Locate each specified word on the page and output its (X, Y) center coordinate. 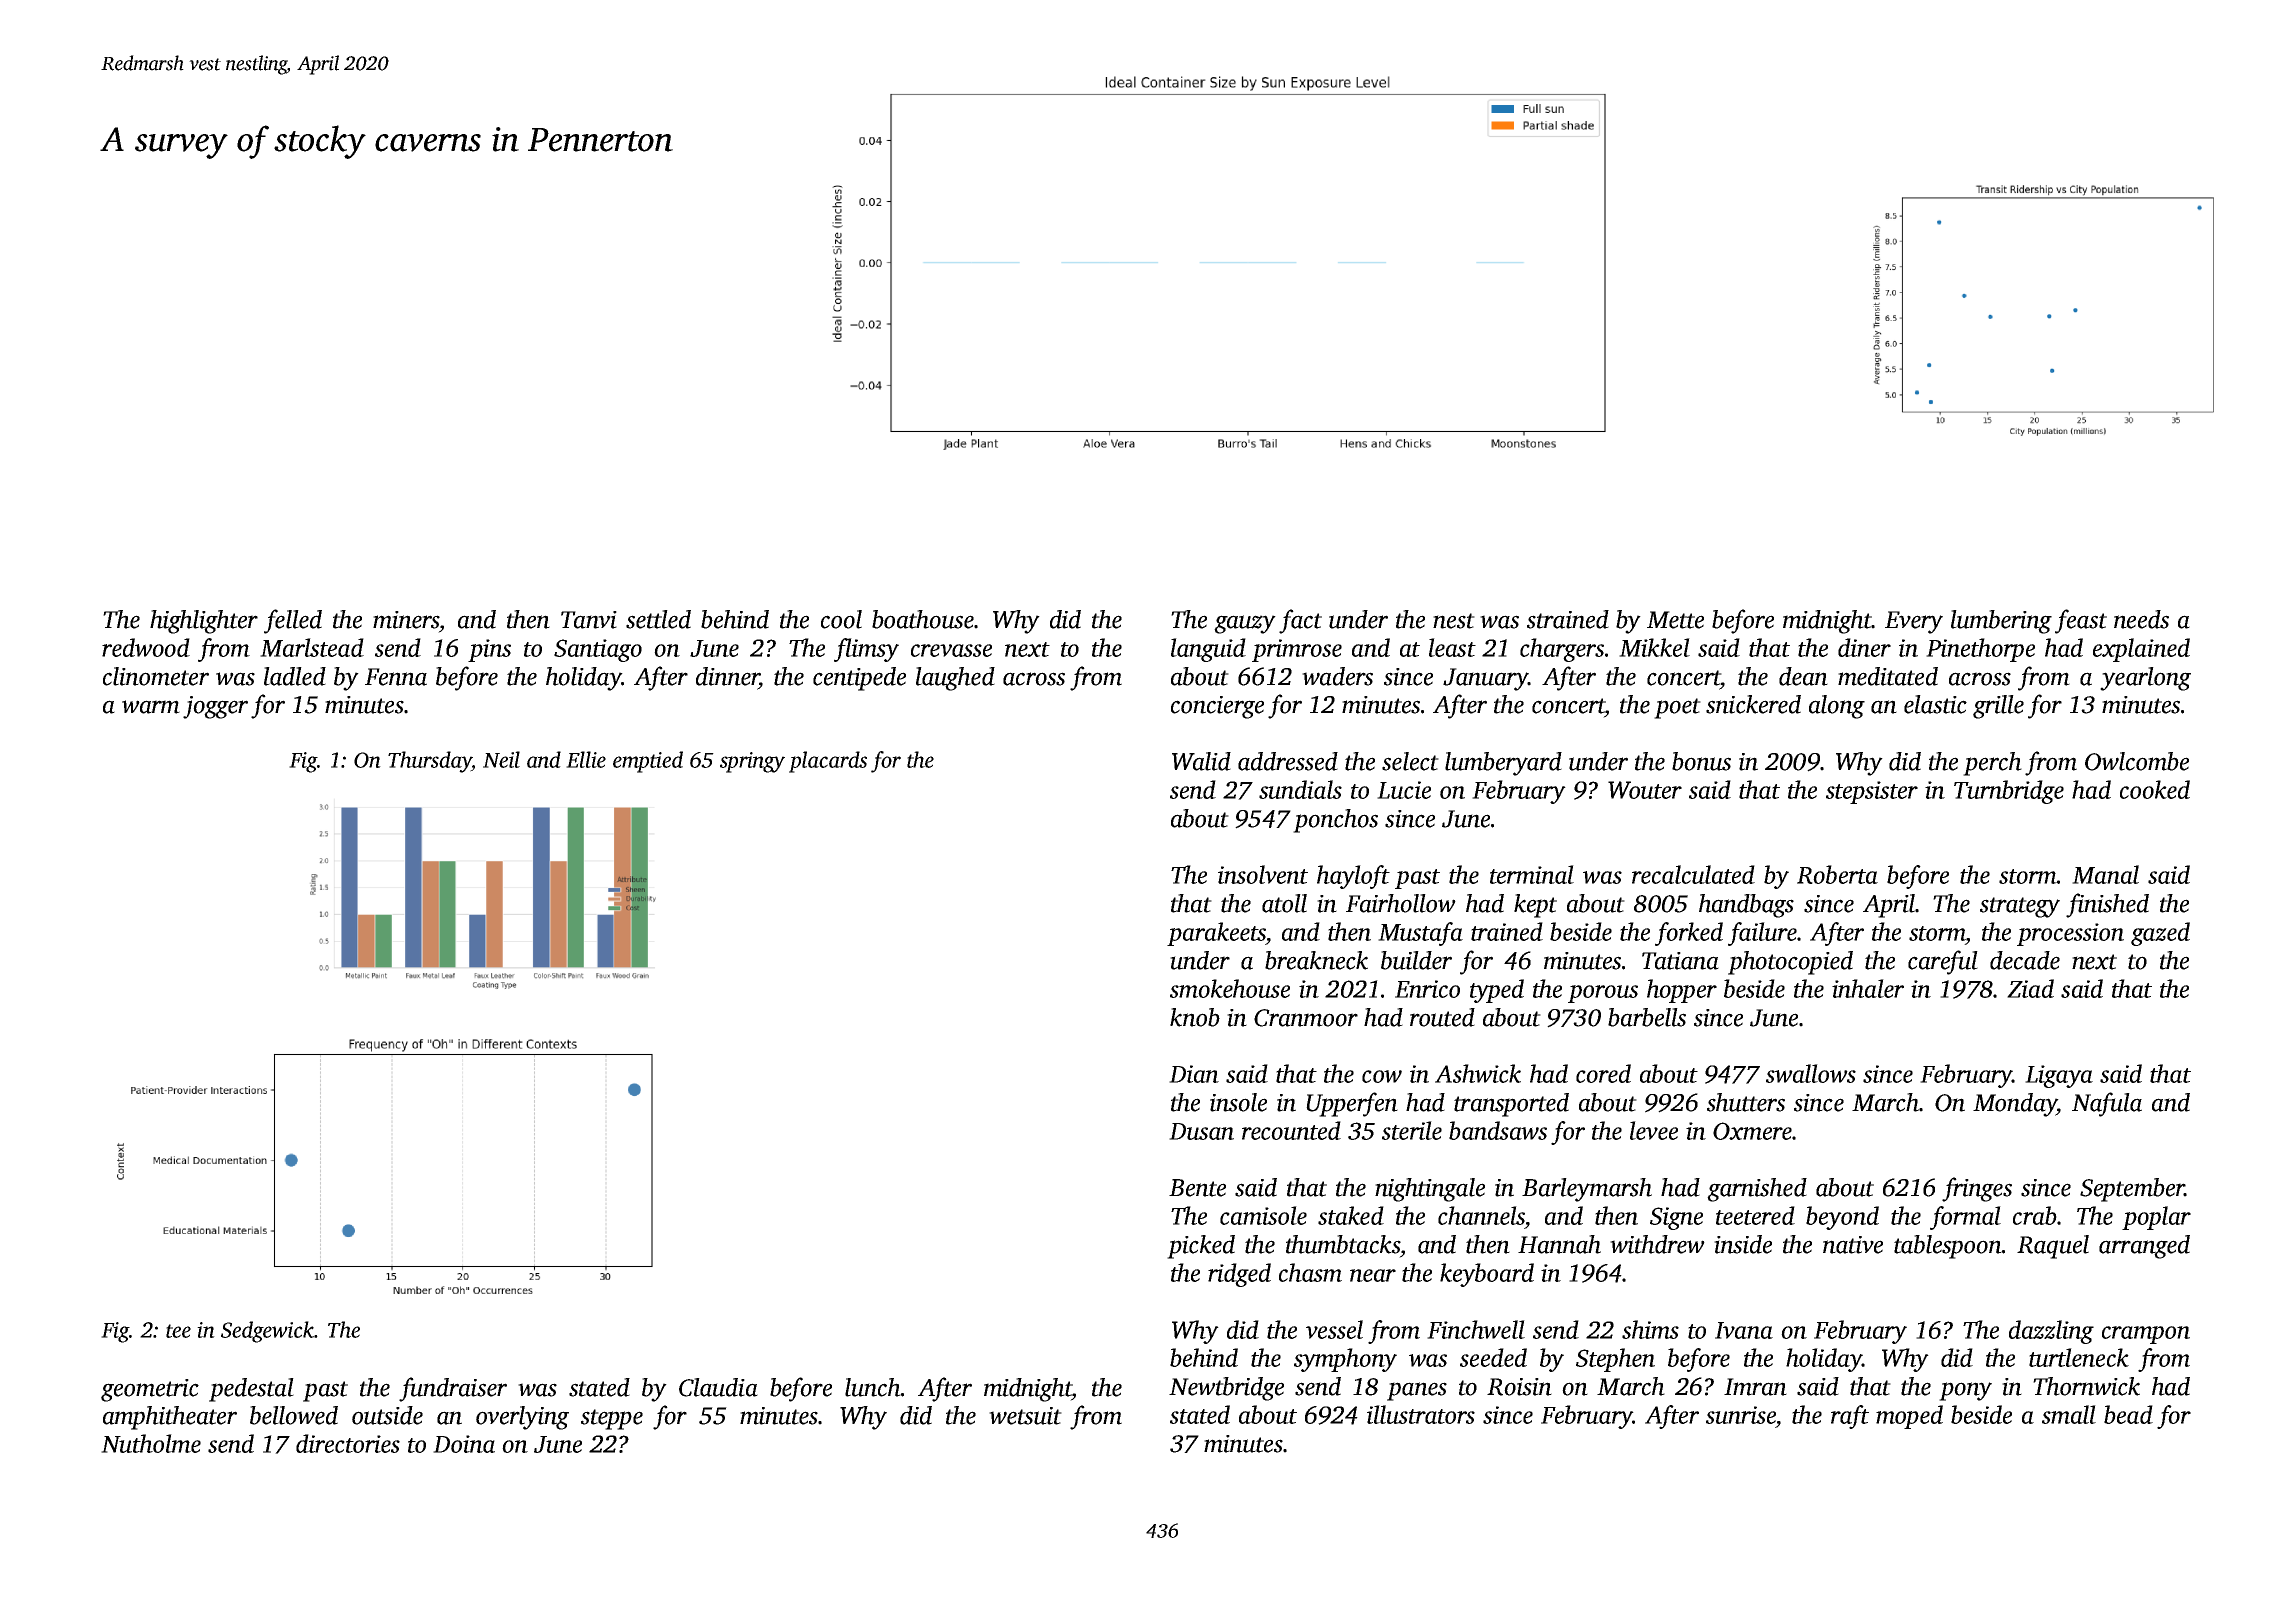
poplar (2156, 1218)
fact (1300, 621)
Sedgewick (267, 1332)
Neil (501, 759)
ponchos (1335, 821)
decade (2025, 960)
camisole (1263, 1215)
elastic (1935, 704)
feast (2081, 621)
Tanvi (589, 620)
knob (1195, 1017)
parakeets (1216, 934)
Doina (464, 1444)
